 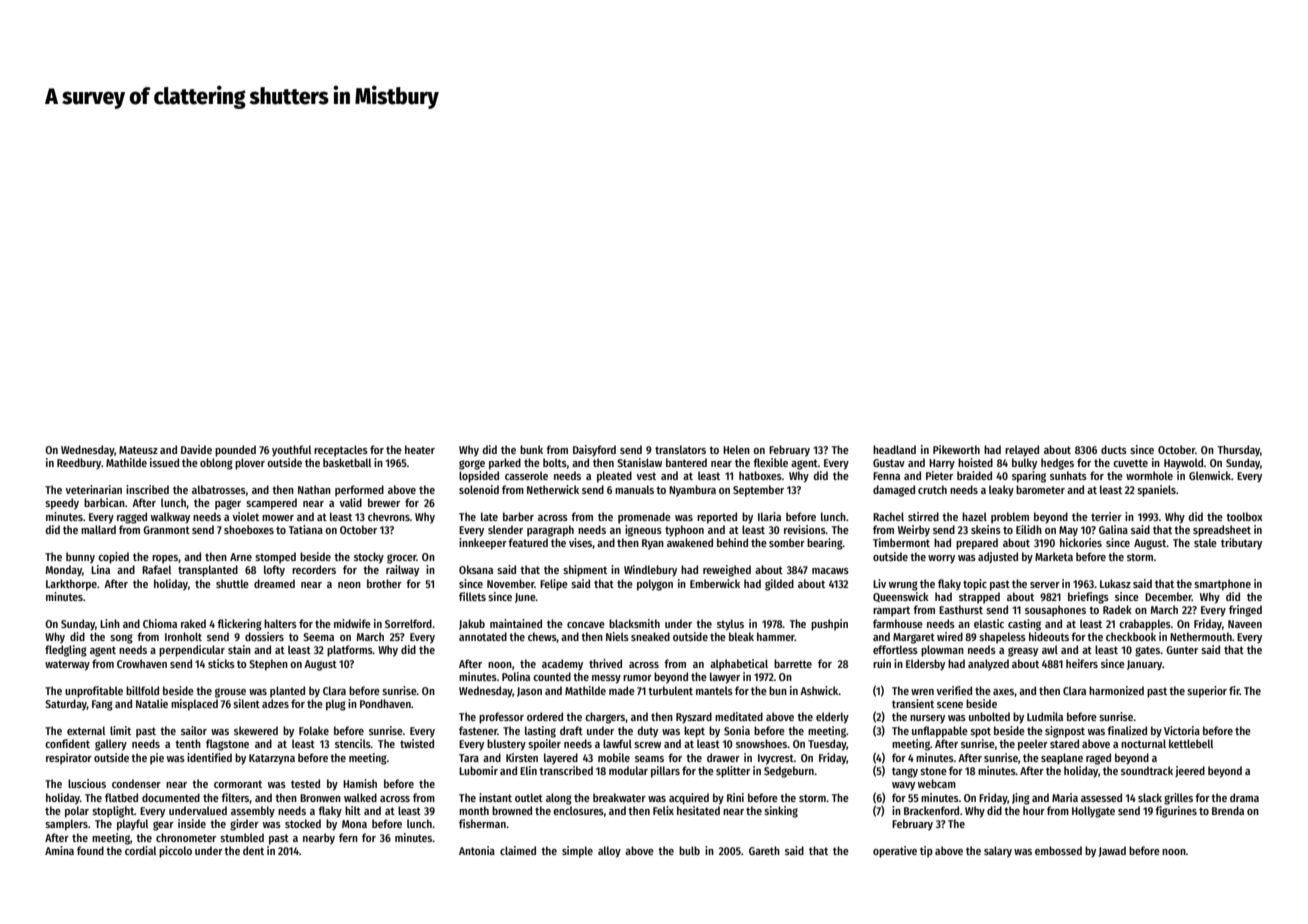 I want to click on Saturday, so click(x=66, y=705).
